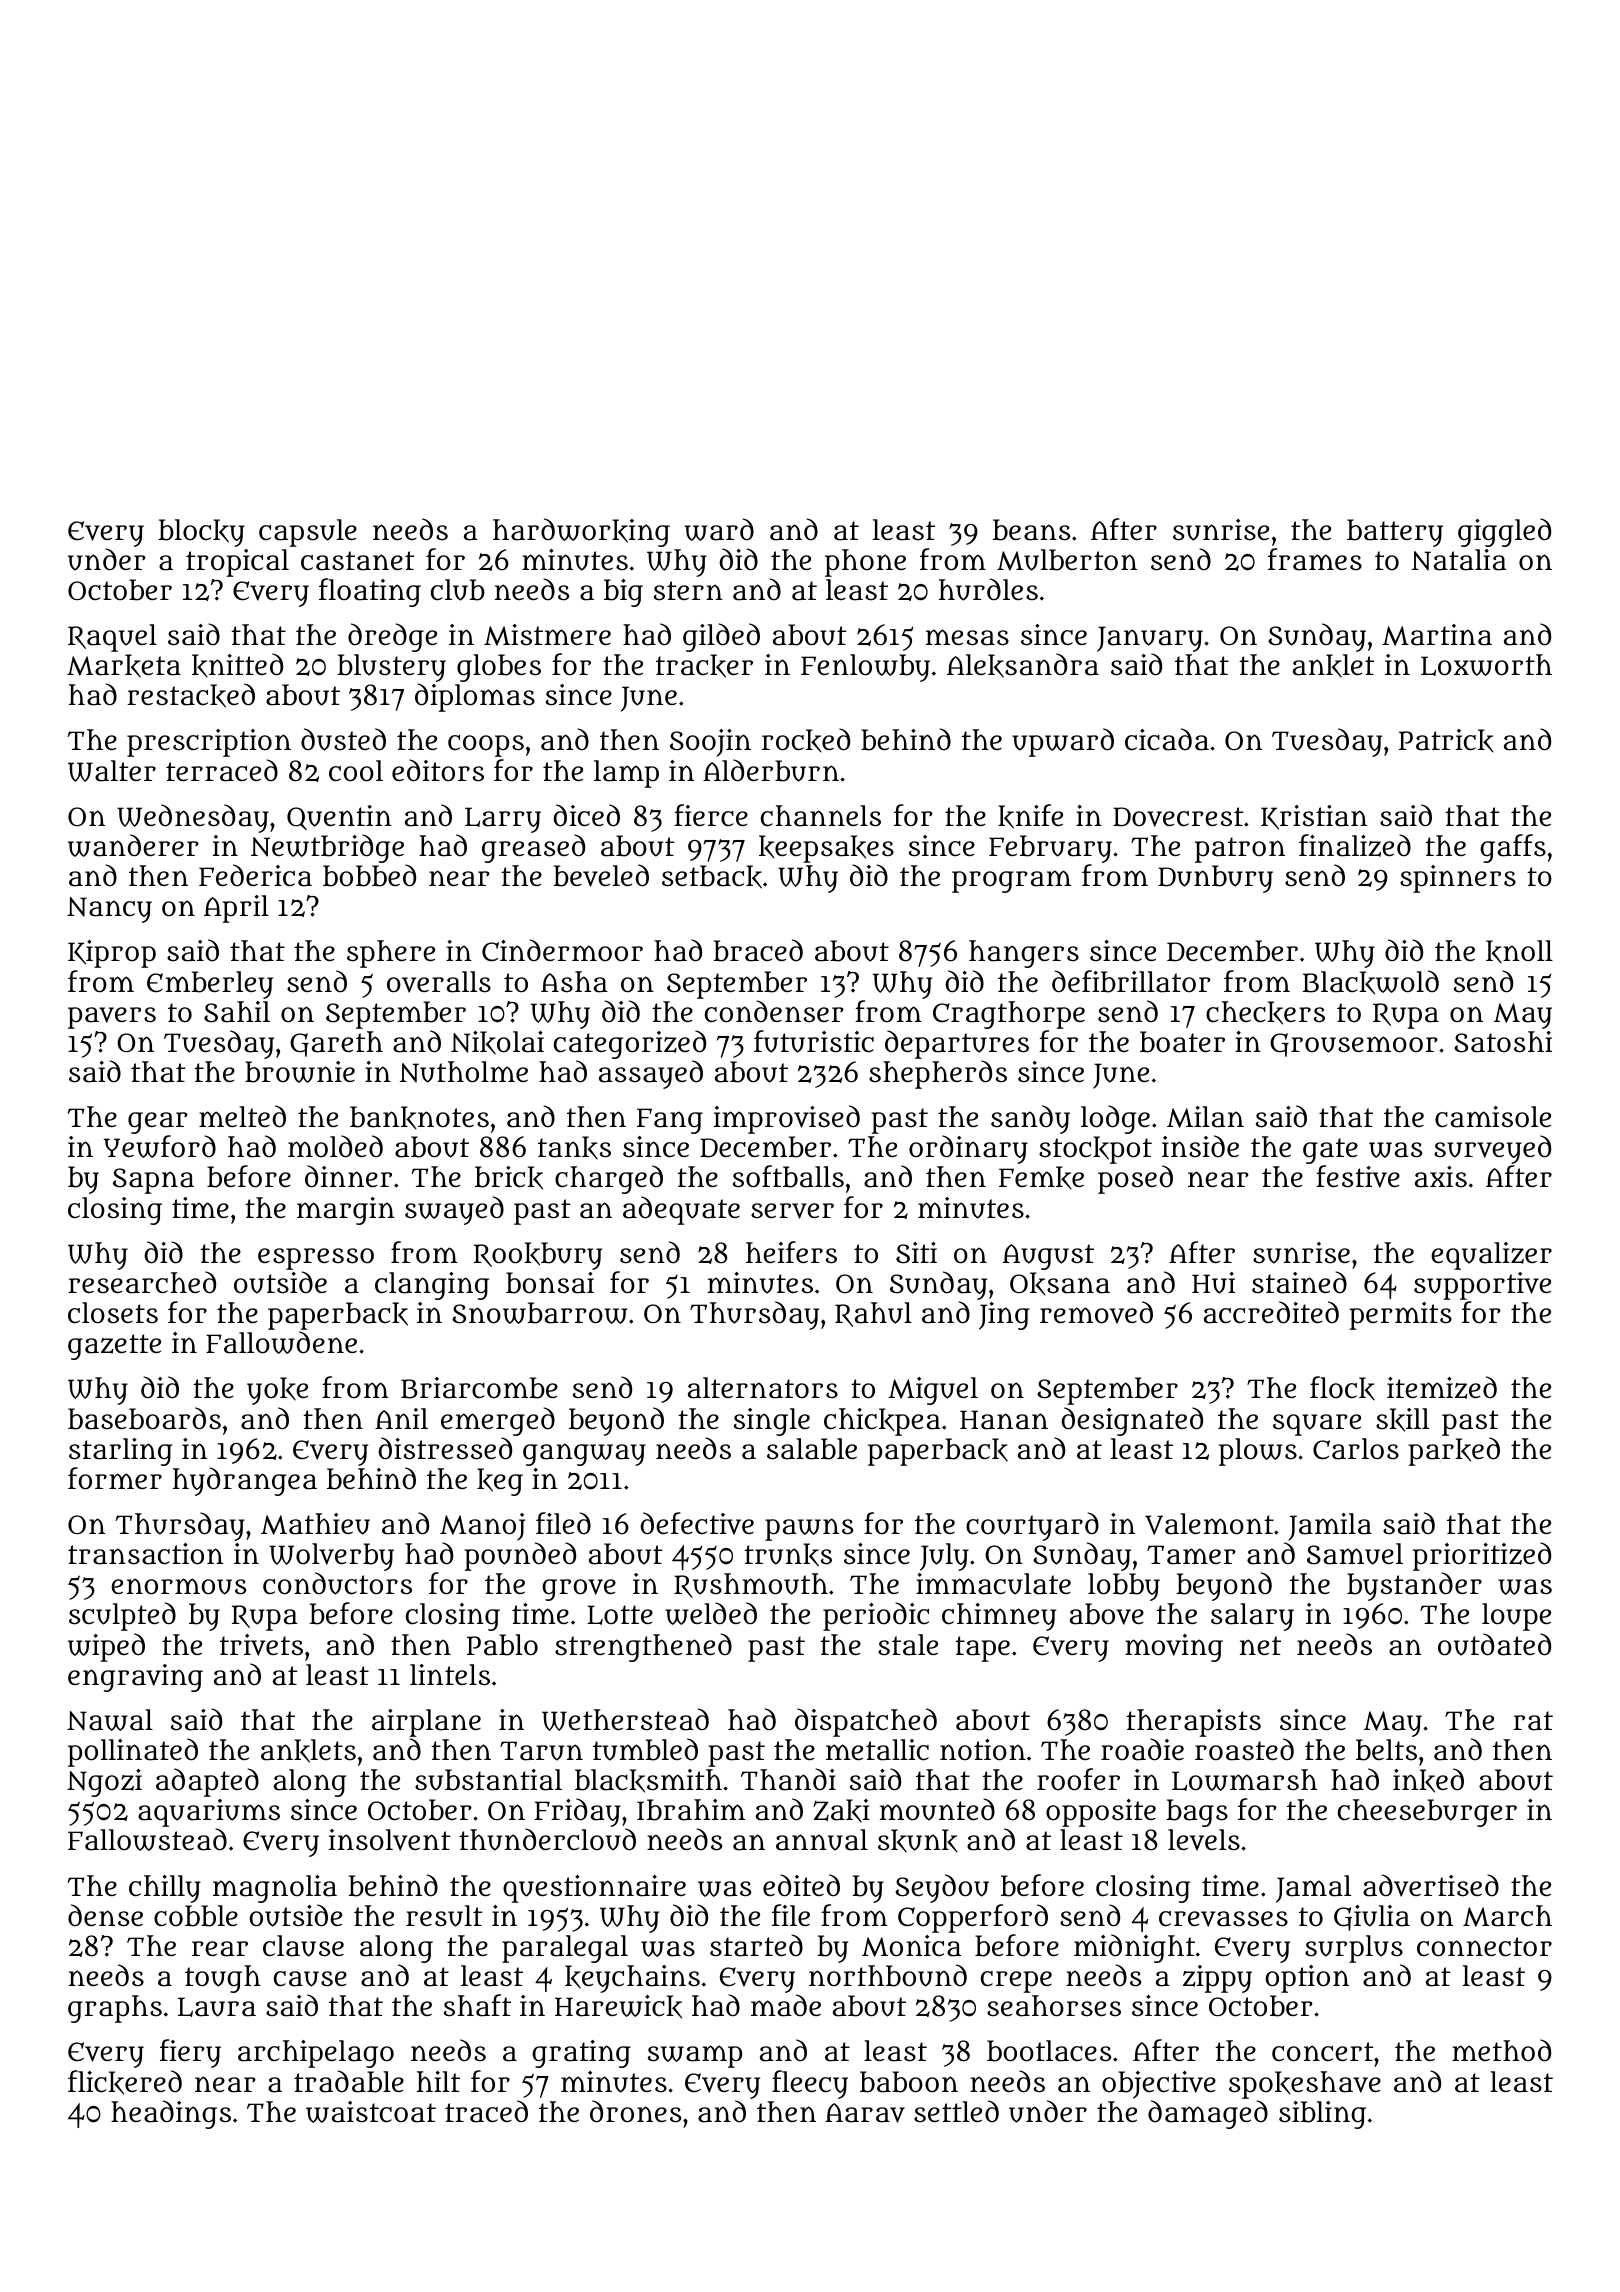 Image resolution: width=1620 pixels, height=2292 pixels. I want to click on diced, so click(586, 815).
